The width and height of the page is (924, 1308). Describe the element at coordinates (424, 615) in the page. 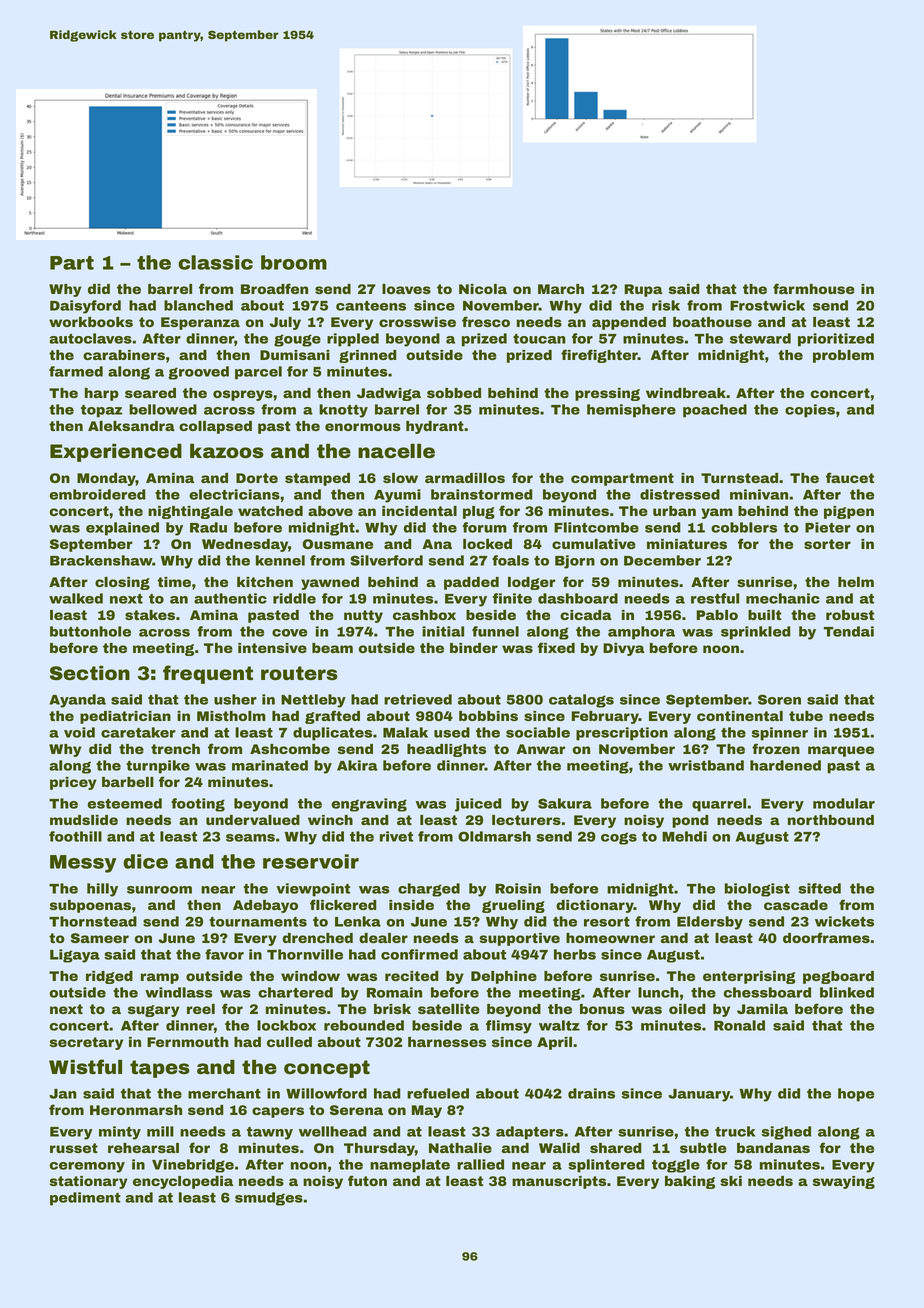

I see `cashbox` at that location.
